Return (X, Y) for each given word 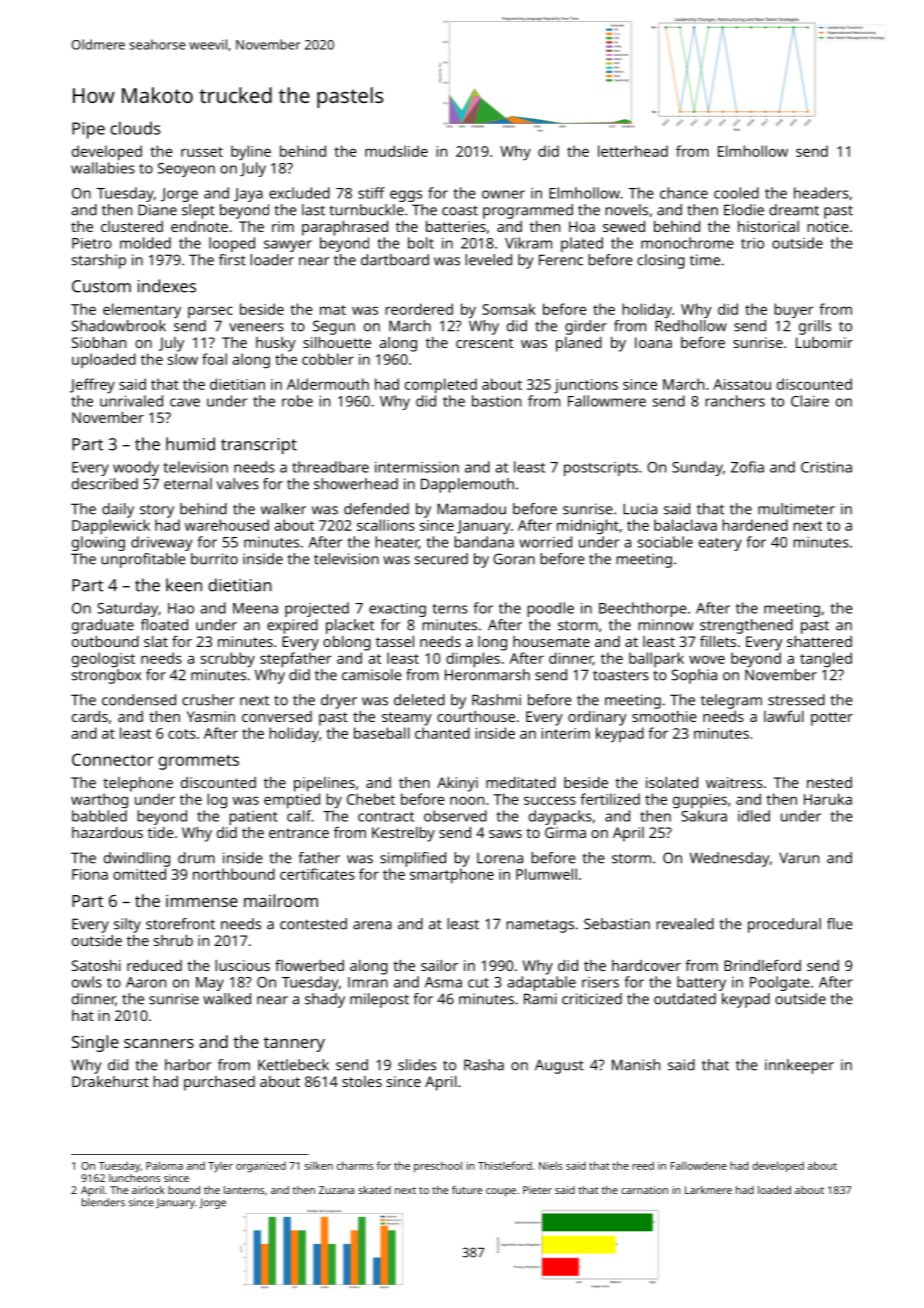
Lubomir (824, 342)
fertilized (610, 799)
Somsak (509, 309)
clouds (135, 128)
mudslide (396, 151)
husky (276, 344)
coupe (501, 1192)
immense (202, 900)
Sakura (704, 816)
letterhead (633, 151)
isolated (672, 782)
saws (505, 834)
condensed (139, 700)
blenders (103, 1202)
